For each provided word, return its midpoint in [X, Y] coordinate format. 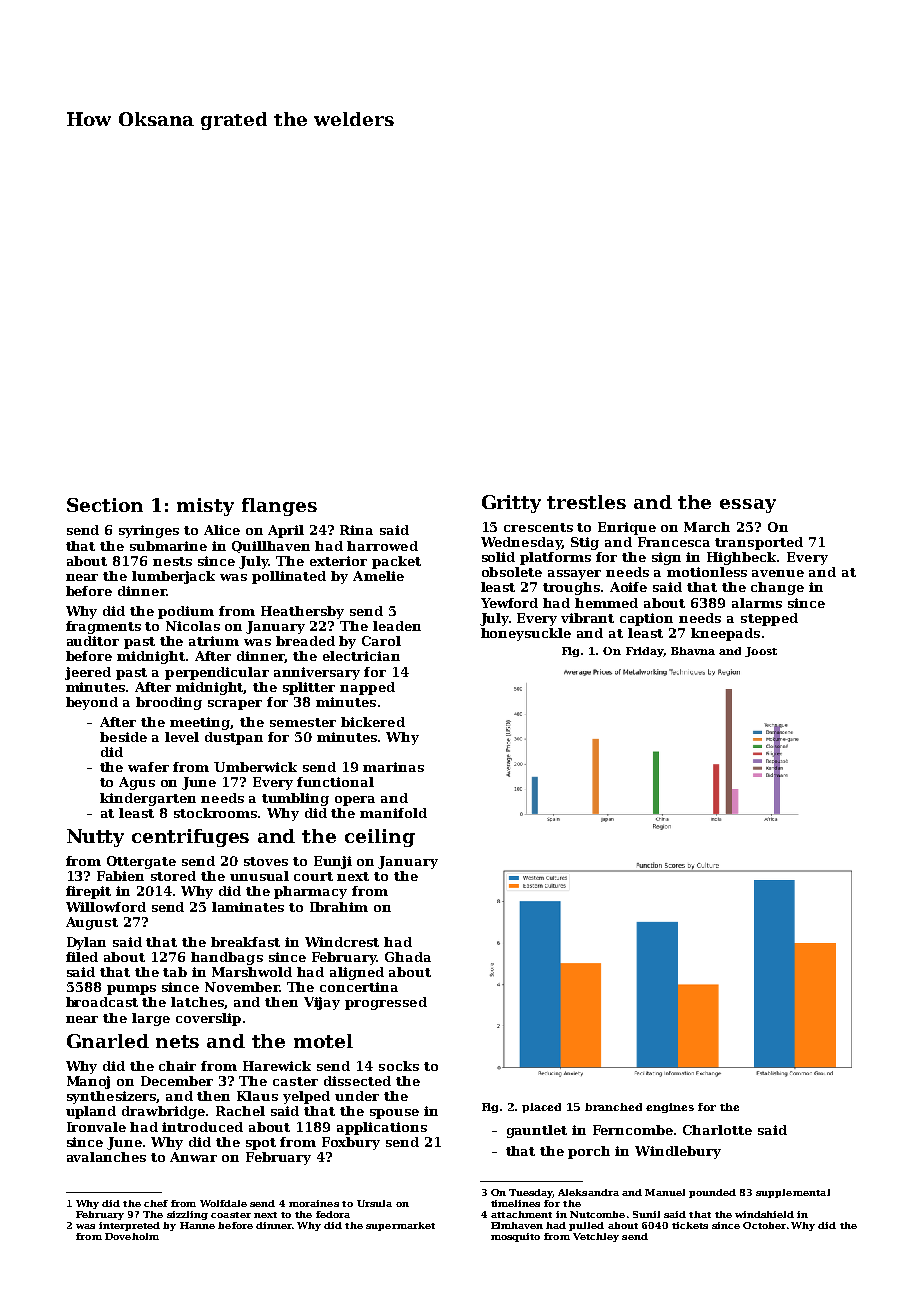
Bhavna [693, 651]
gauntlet [537, 1131]
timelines [515, 1203]
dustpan [234, 738]
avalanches [106, 1157]
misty [205, 507]
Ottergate [141, 862]
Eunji [333, 862]
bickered [373, 722]
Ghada [408, 957]
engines [670, 1108]
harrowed [382, 546]
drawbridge [163, 1112]
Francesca [674, 542]
